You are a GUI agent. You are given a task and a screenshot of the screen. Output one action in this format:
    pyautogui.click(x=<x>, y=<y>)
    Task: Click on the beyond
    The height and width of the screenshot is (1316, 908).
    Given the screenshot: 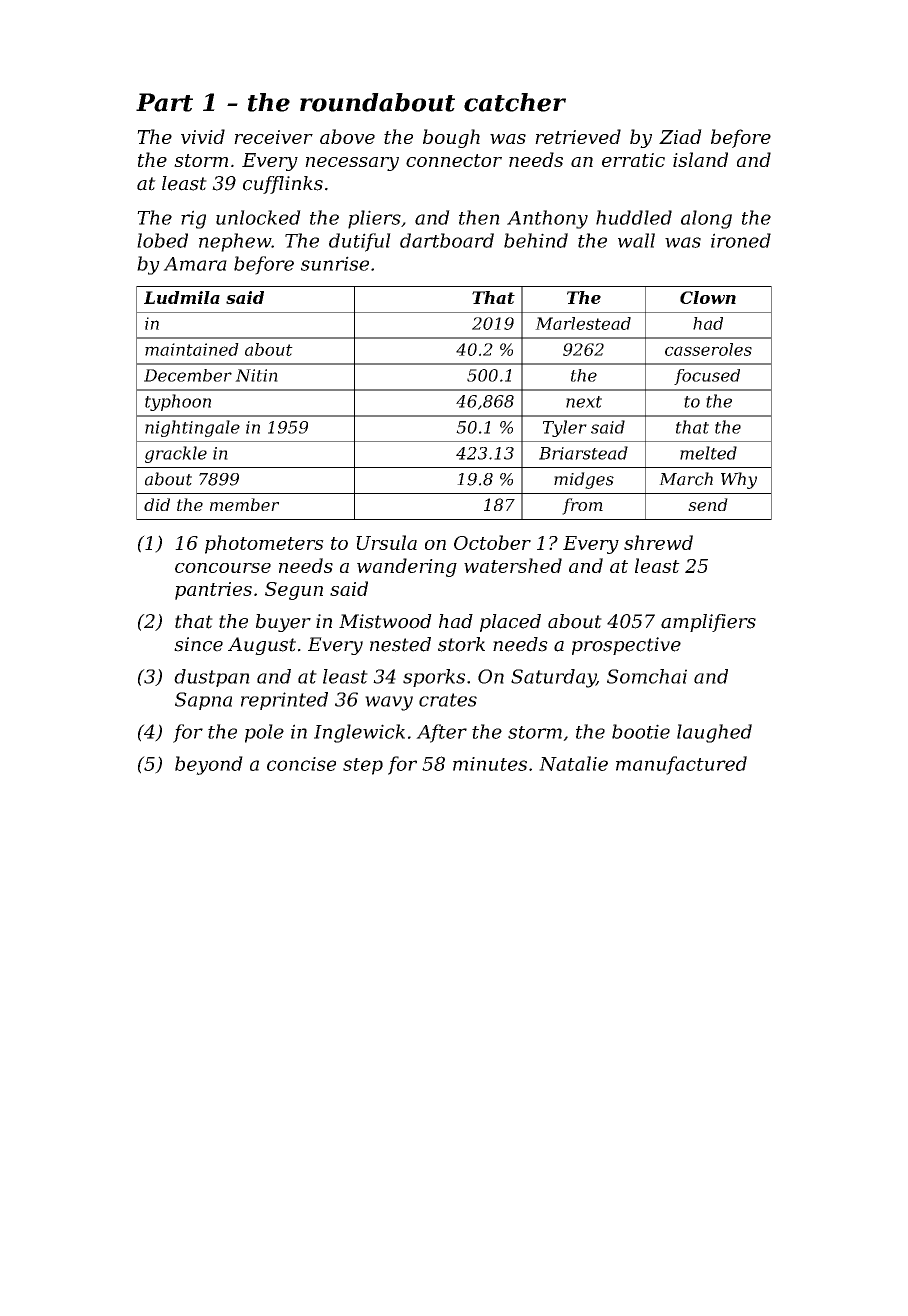 What is the action you would take?
    pyautogui.click(x=209, y=765)
